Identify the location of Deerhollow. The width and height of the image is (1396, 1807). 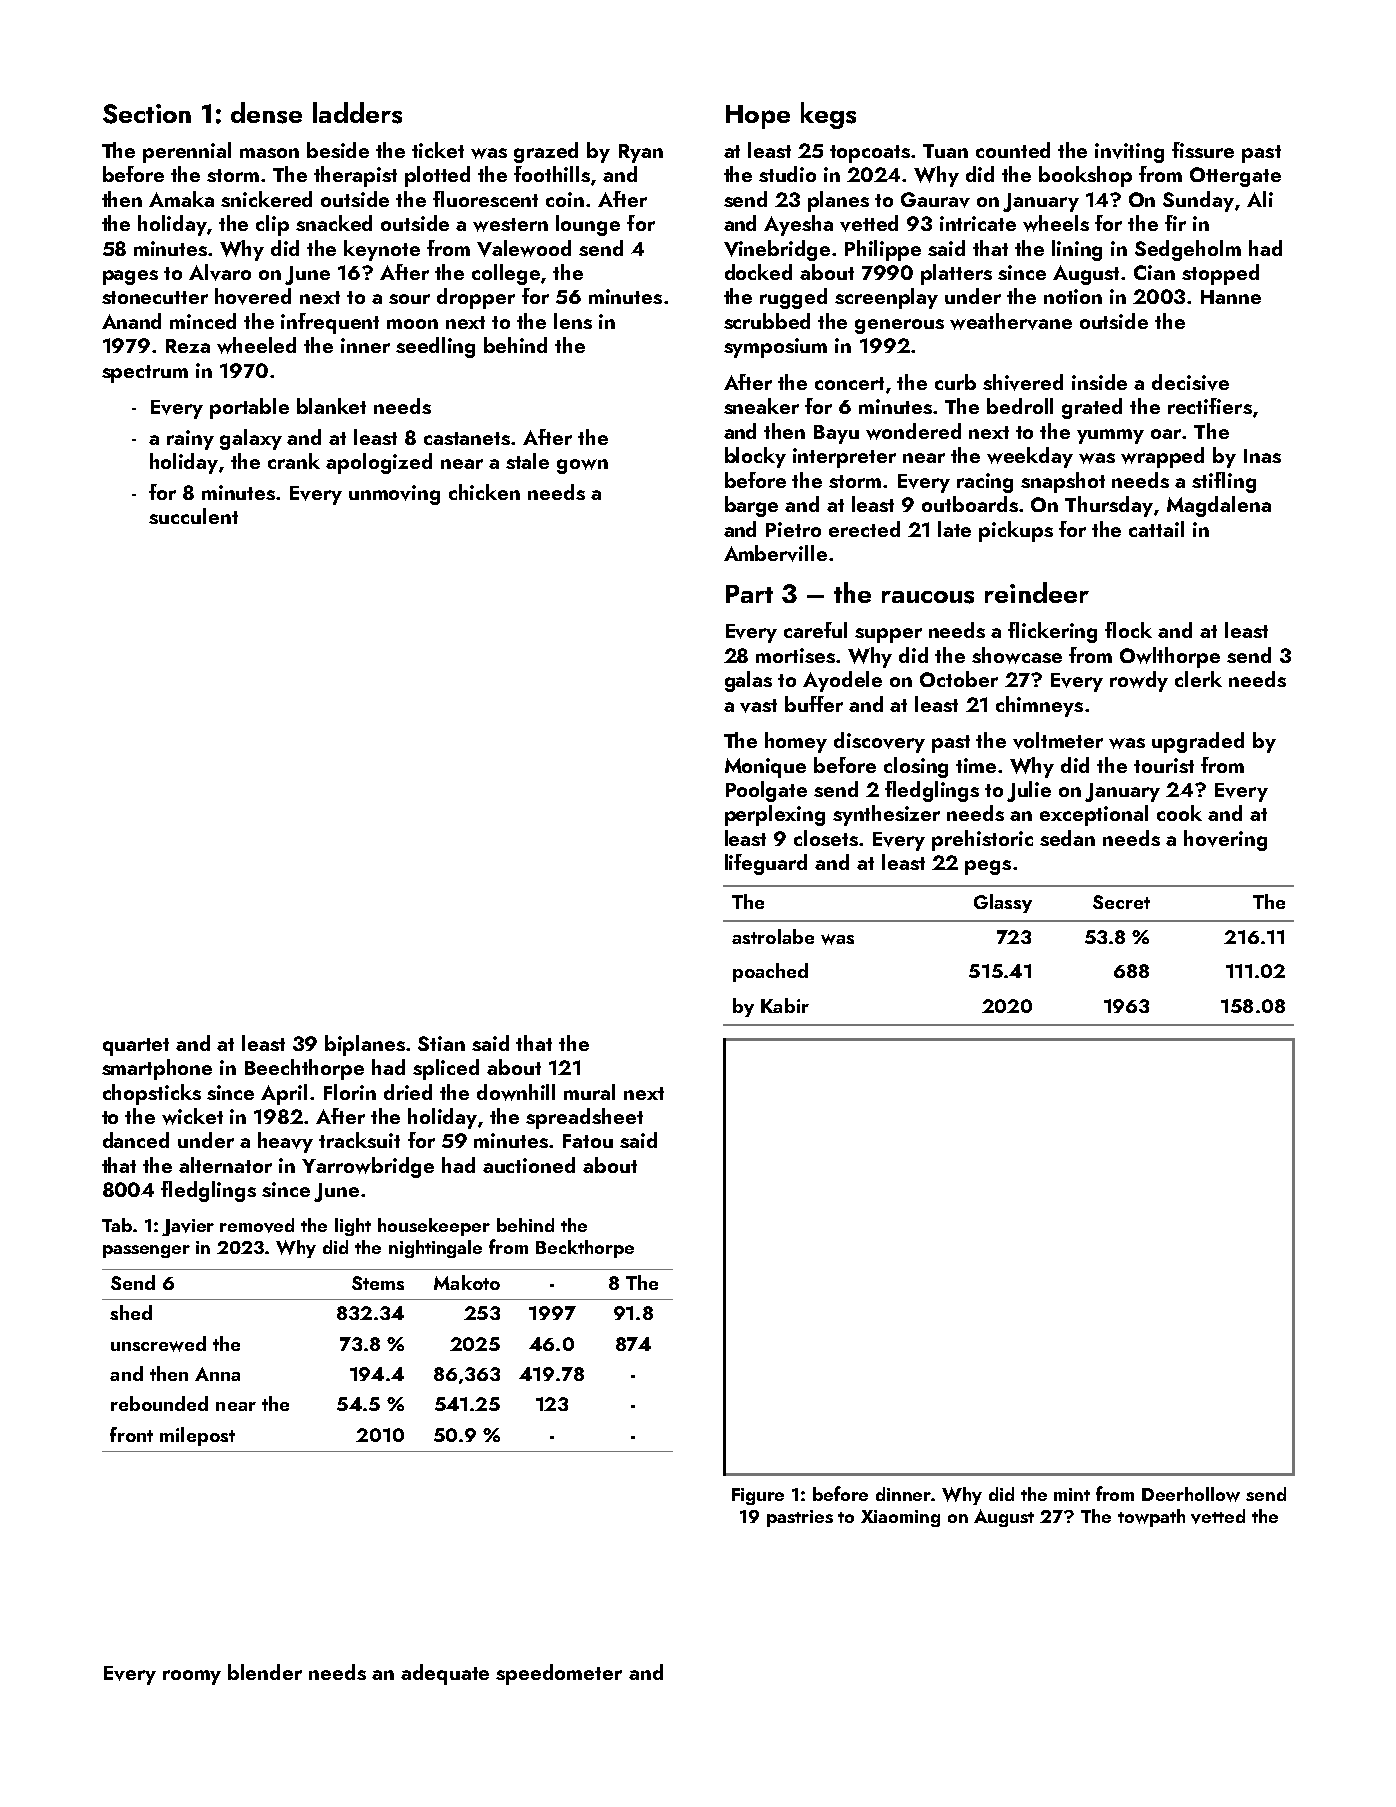
(1191, 1494).
